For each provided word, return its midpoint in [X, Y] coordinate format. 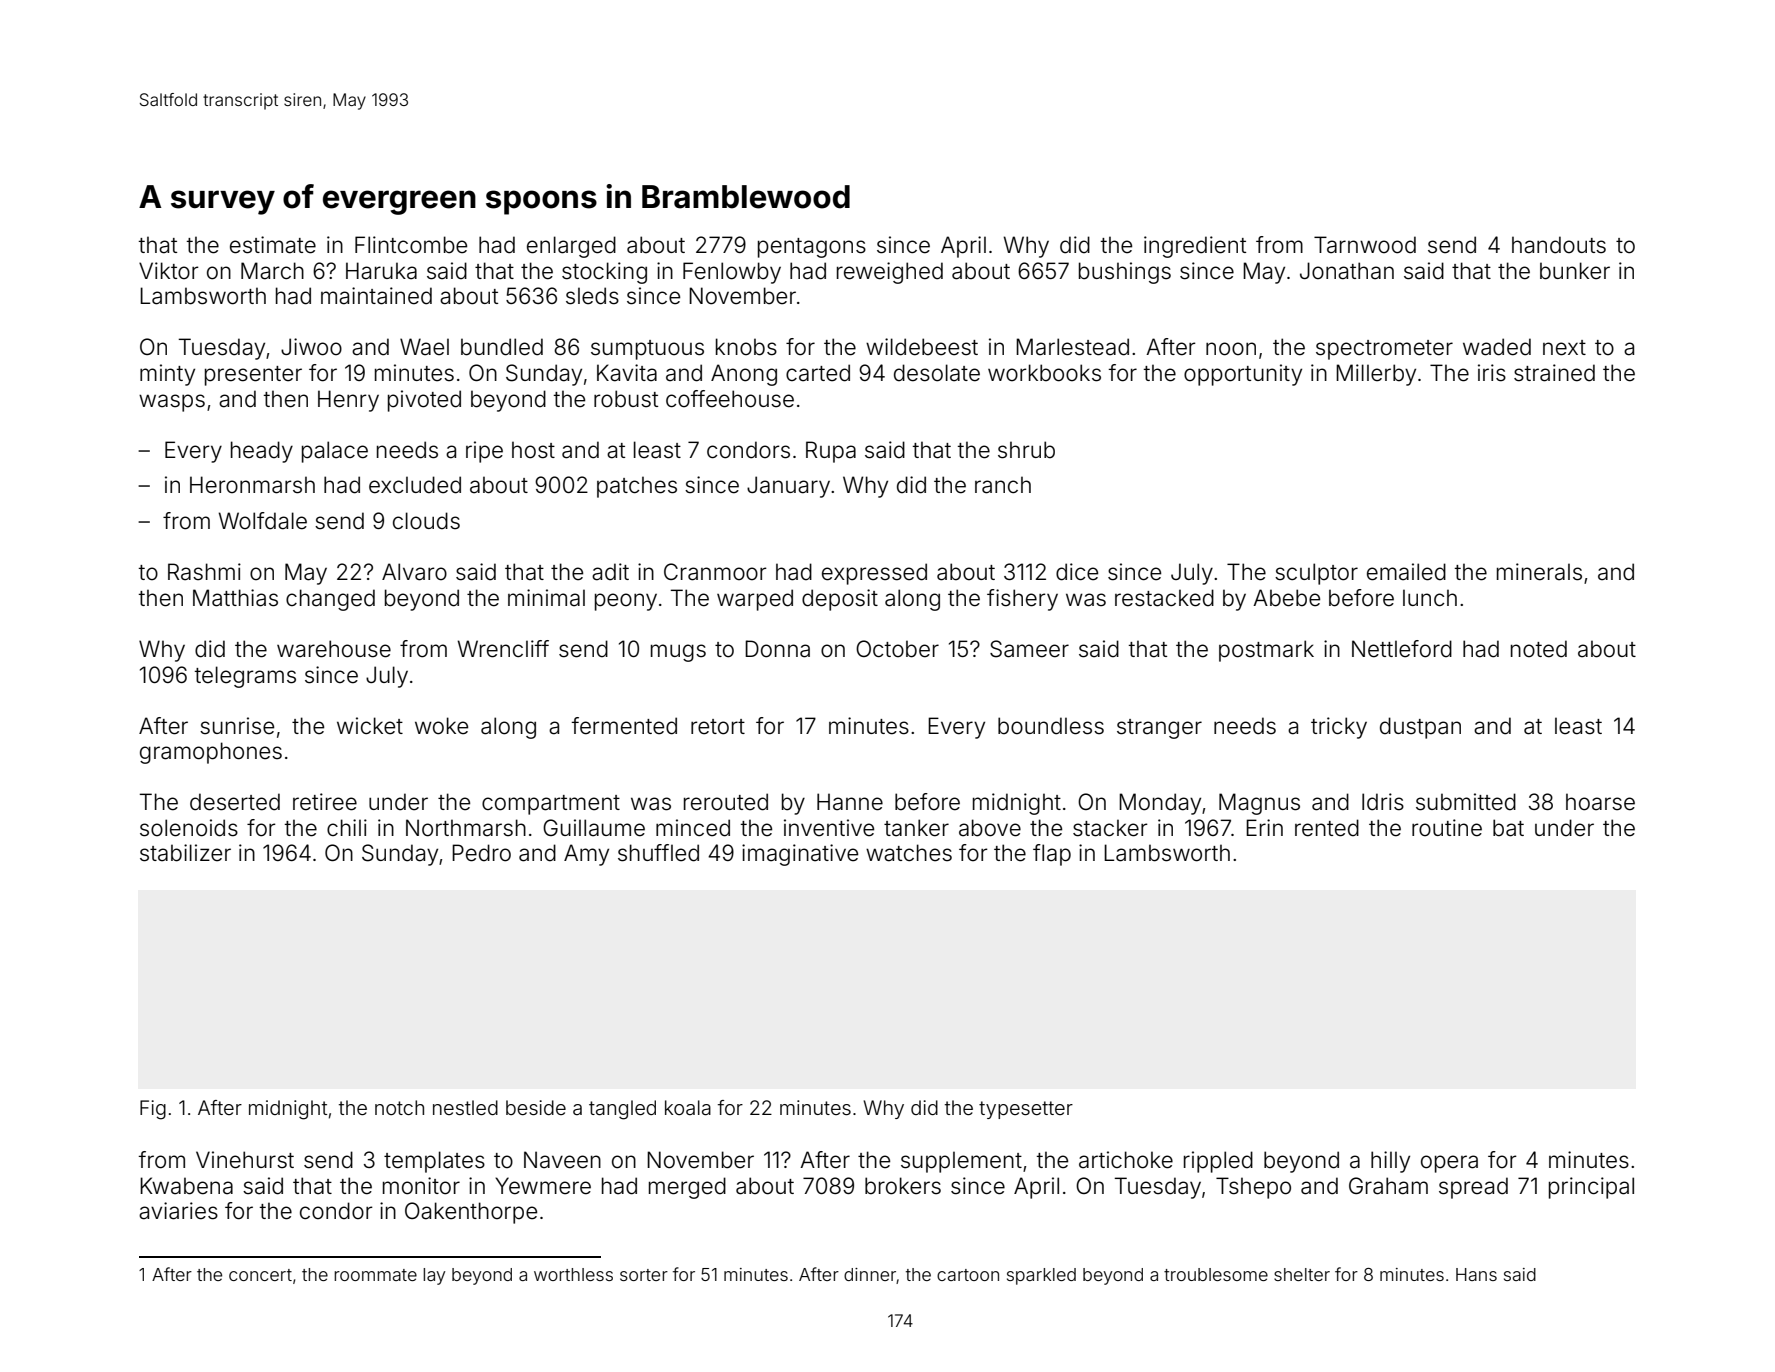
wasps [172, 403]
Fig [153, 1110]
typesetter [1026, 1110]
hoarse [1600, 802]
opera [1449, 1164]
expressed [874, 574]
